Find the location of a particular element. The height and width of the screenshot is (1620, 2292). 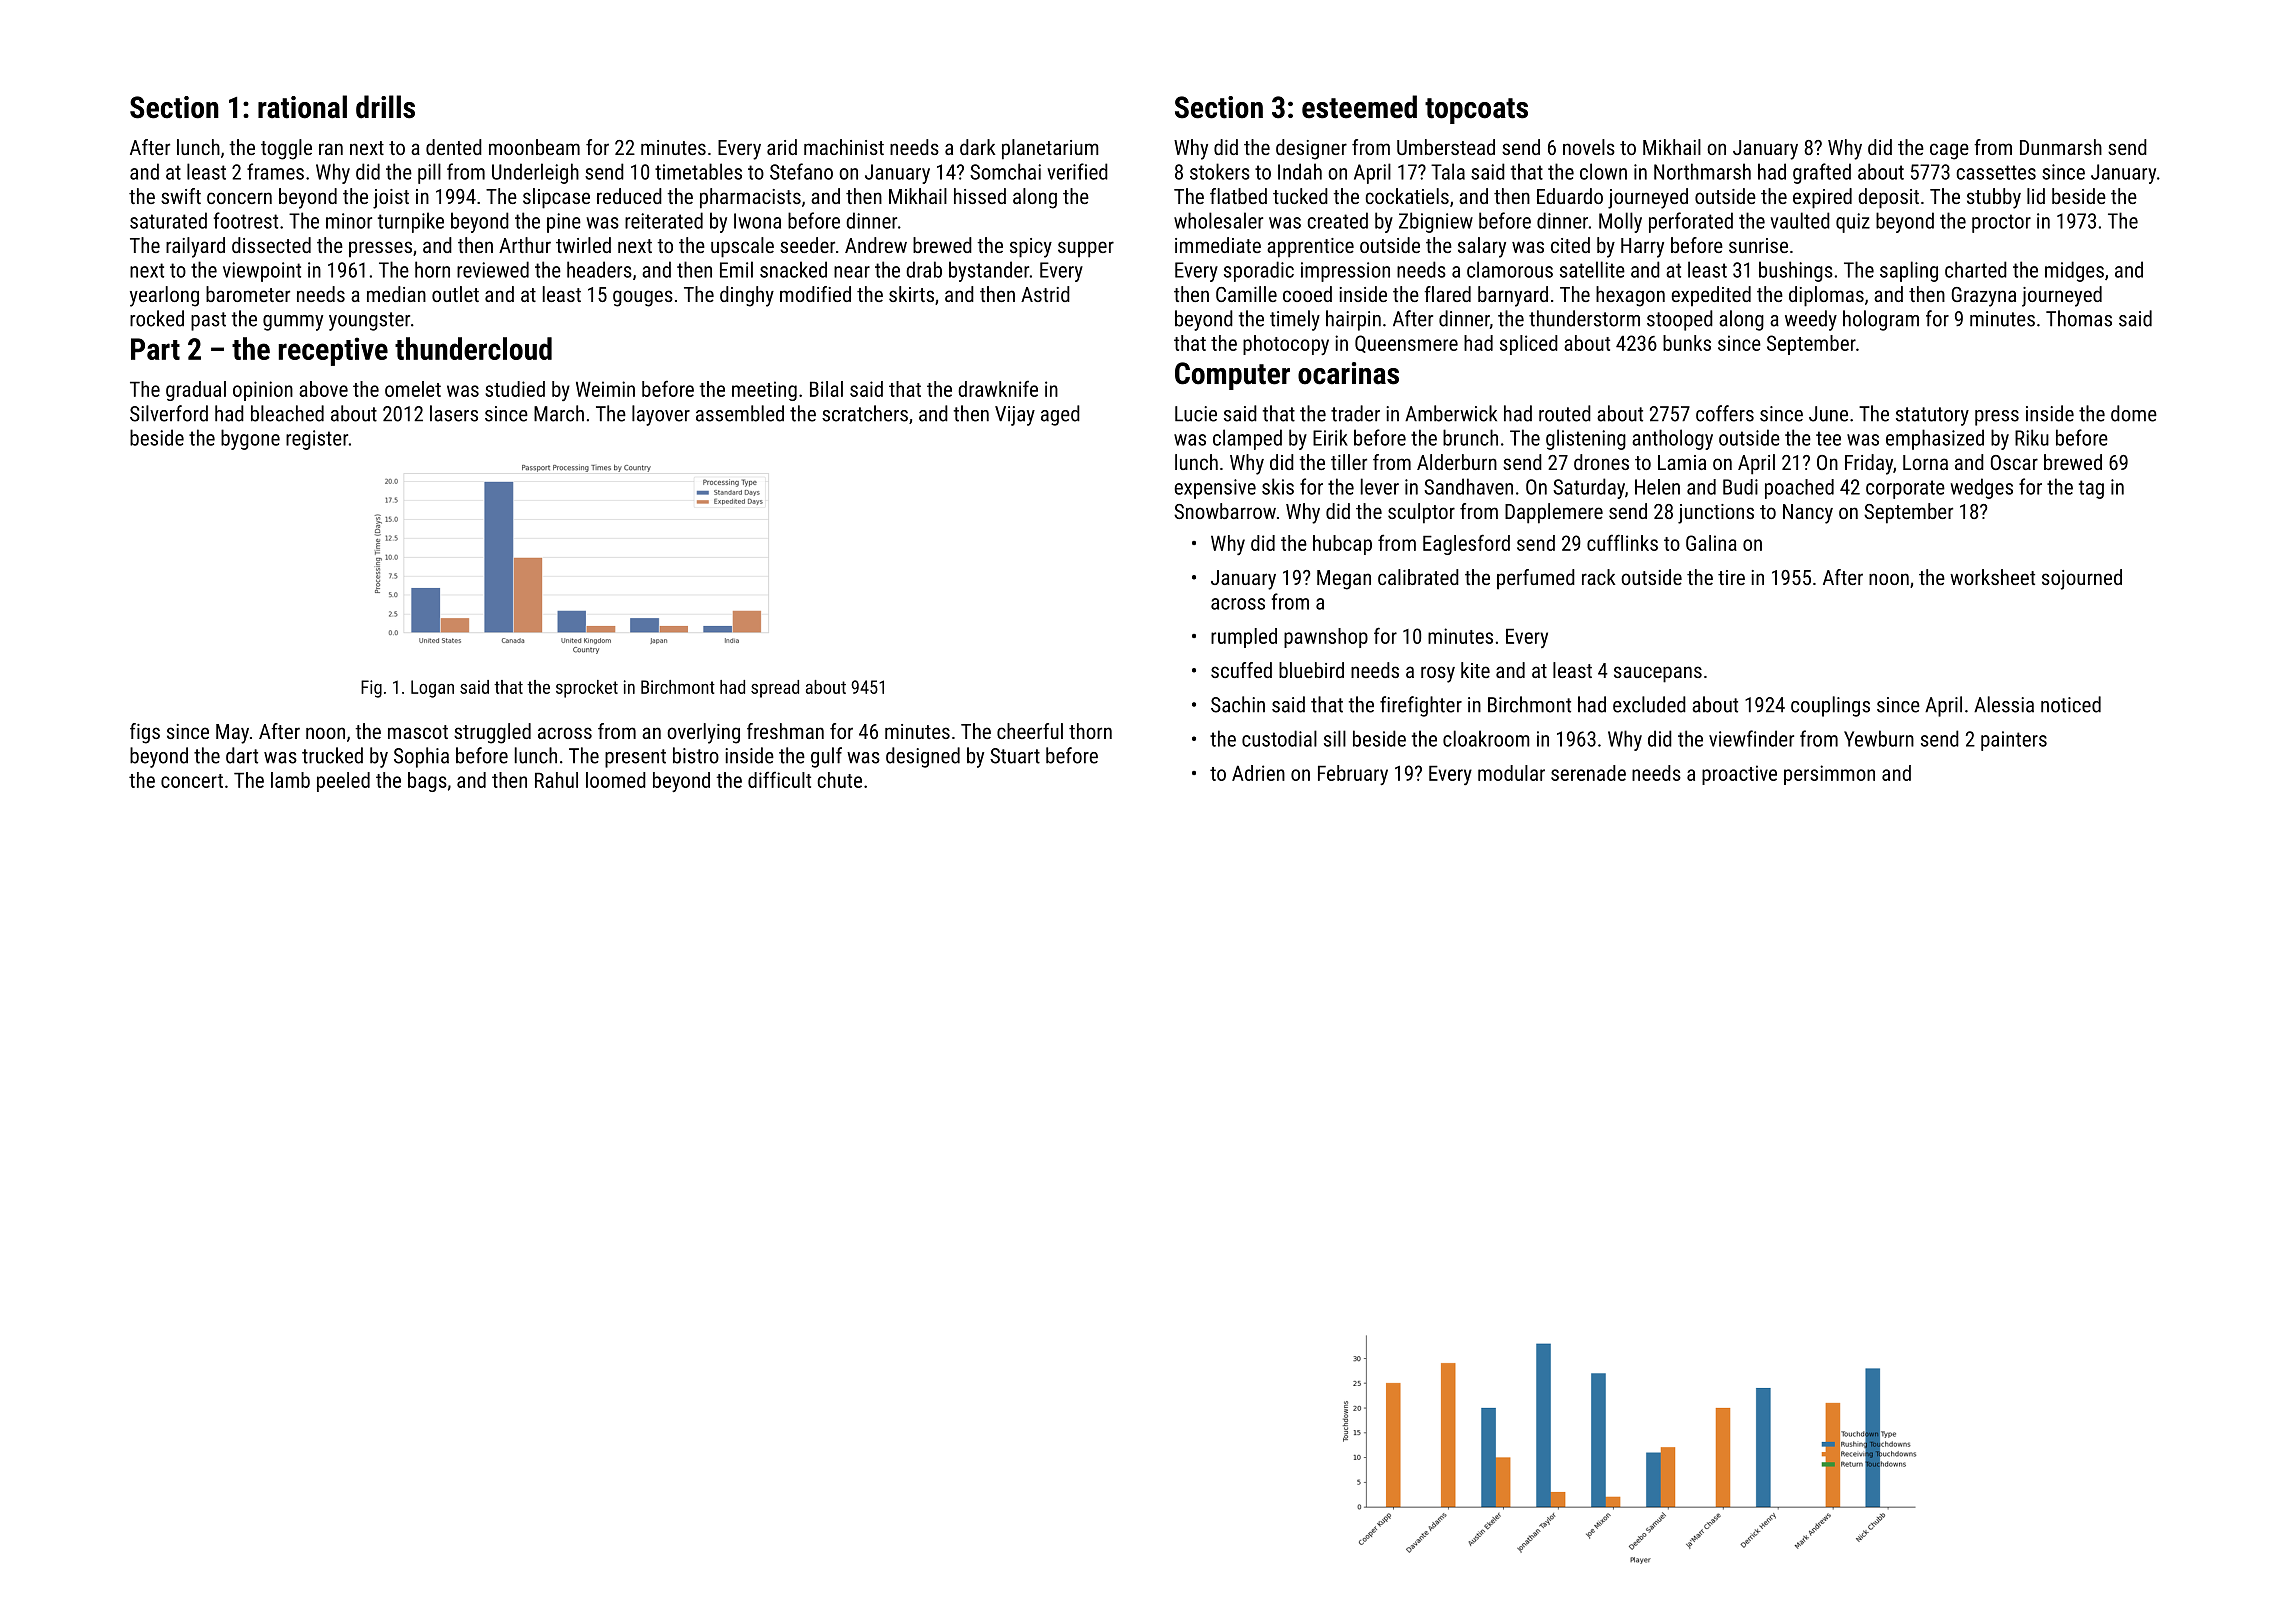

Umberstead is located at coordinates (1446, 147).
